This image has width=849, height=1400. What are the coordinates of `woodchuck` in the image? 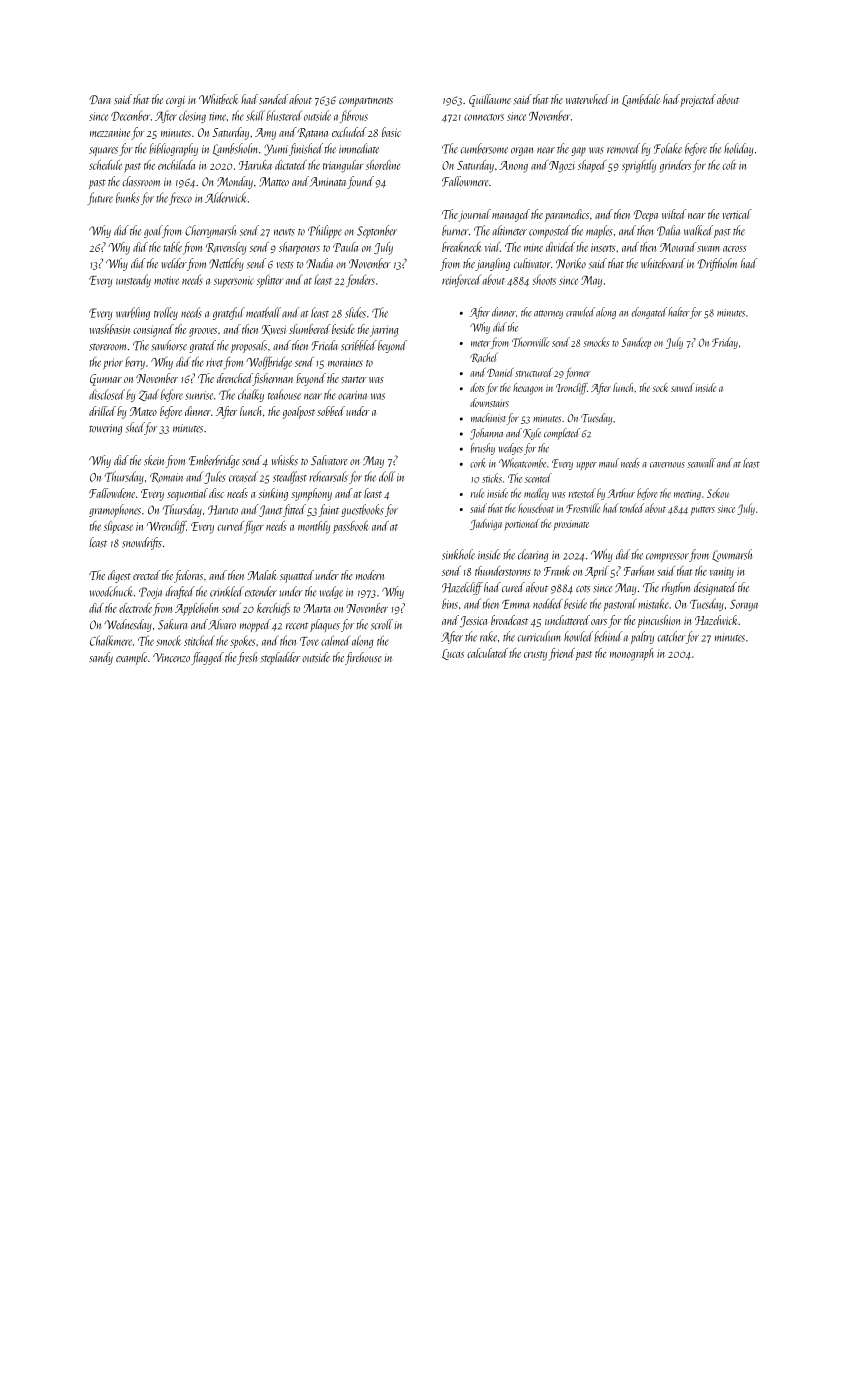 It's located at (111, 591).
